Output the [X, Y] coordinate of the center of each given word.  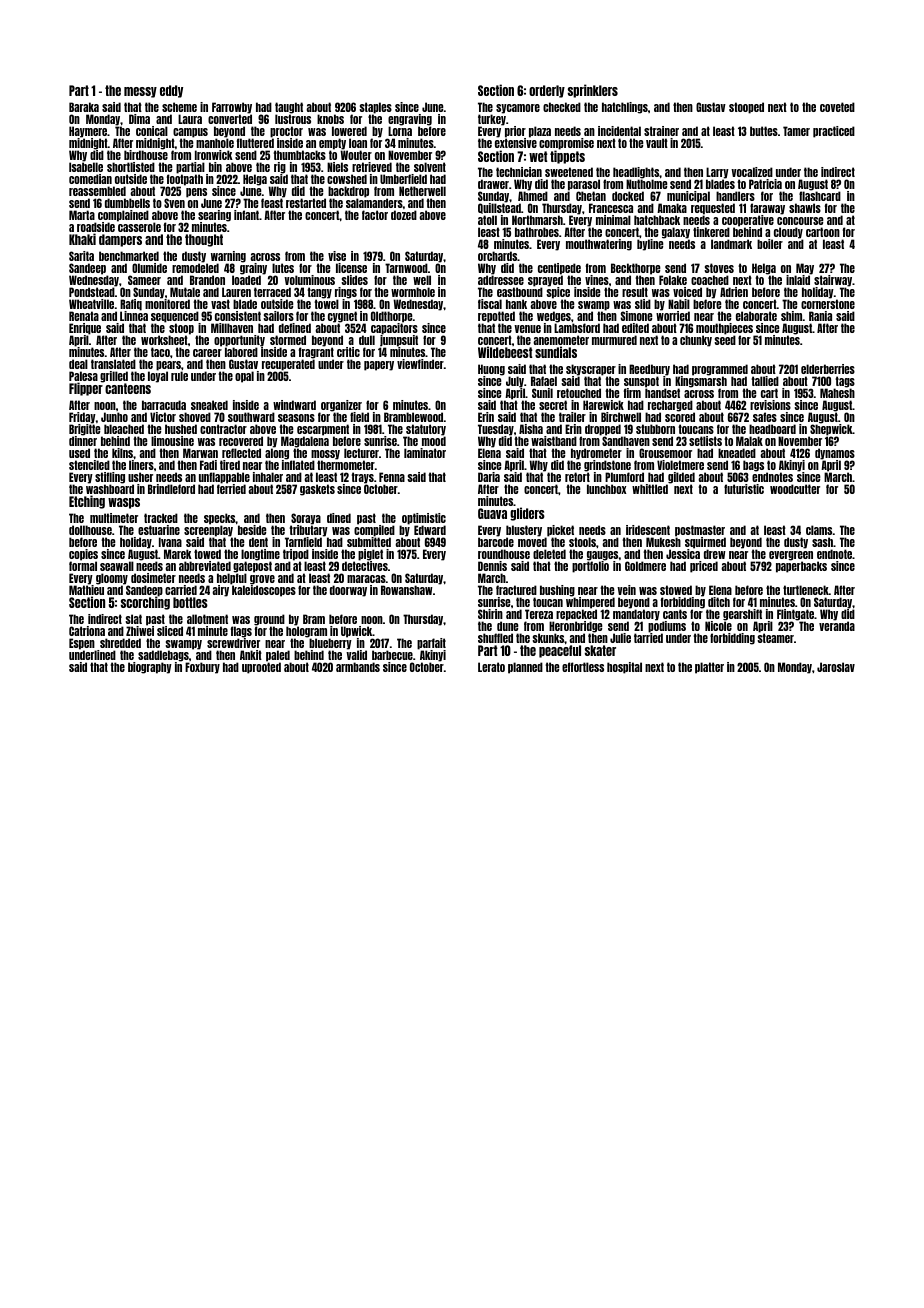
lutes [283, 268]
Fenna [392, 477]
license [351, 268]
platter [709, 668]
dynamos [835, 454]
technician [519, 172]
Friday [82, 418]
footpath [185, 180]
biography [150, 668]
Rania [820, 316]
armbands [358, 667]
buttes [764, 131]
